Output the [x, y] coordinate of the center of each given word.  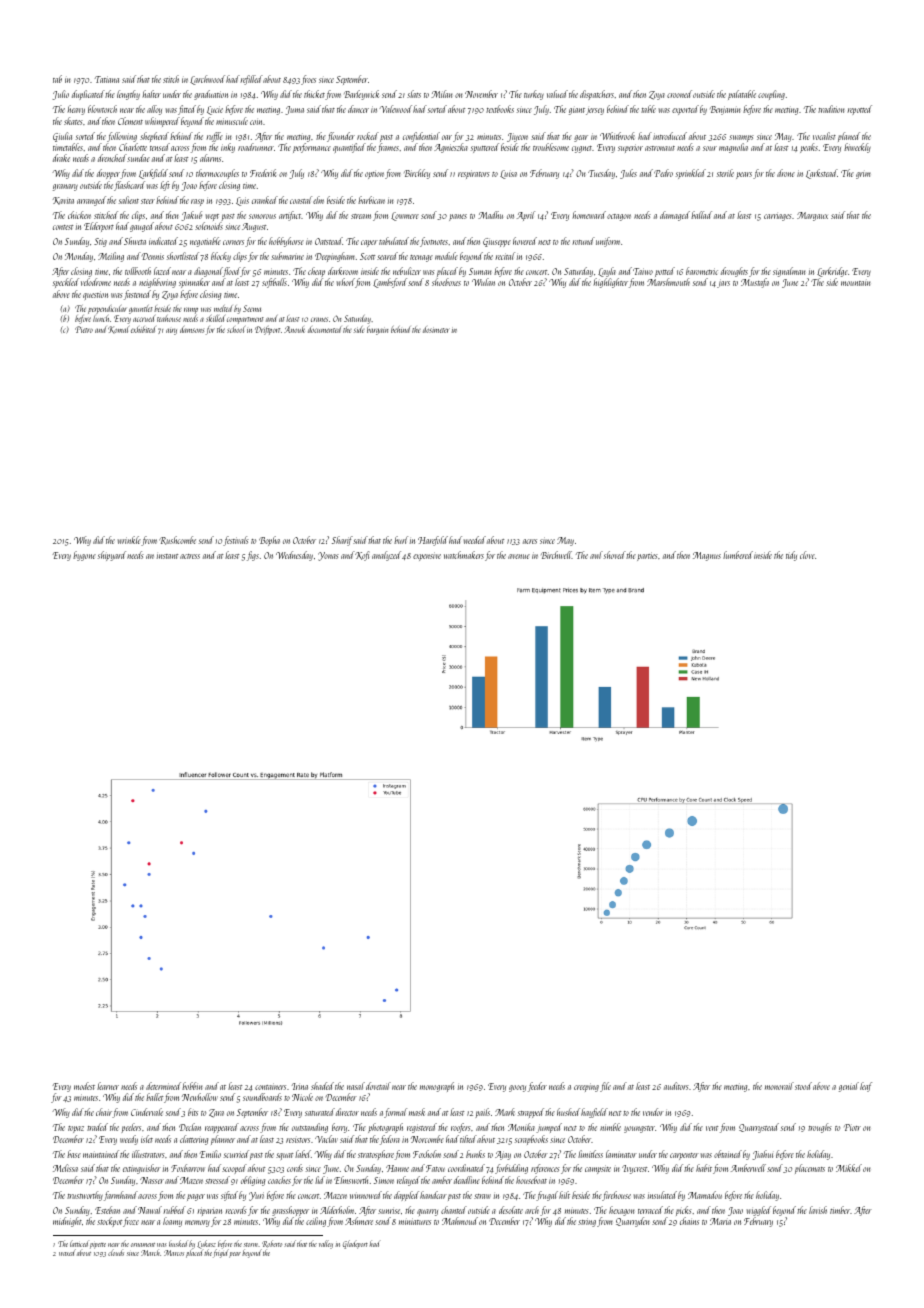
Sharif [342, 541]
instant [167, 556]
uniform [608, 242]
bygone [84, 556]
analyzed [386, 556]
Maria [720, 1221]
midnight [67, 1222]
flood [232, 272]
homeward [589, 215]
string [587, 1222]
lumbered [738, 555]
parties [647, 556]
